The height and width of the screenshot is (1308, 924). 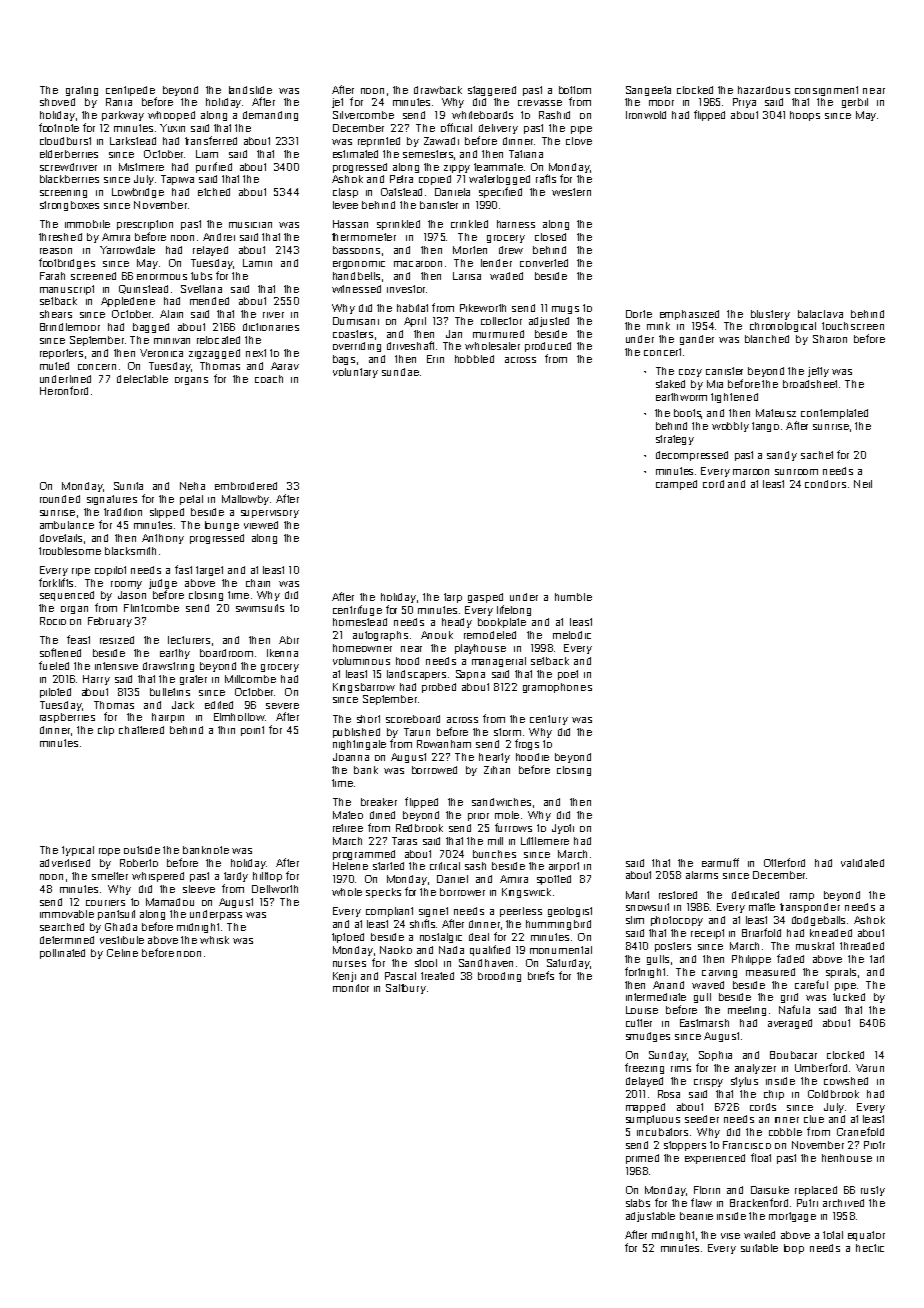 What do you see at coordinates (862, 863) in the screenshot?
I see `validated` at bounding box center [862, 863].
